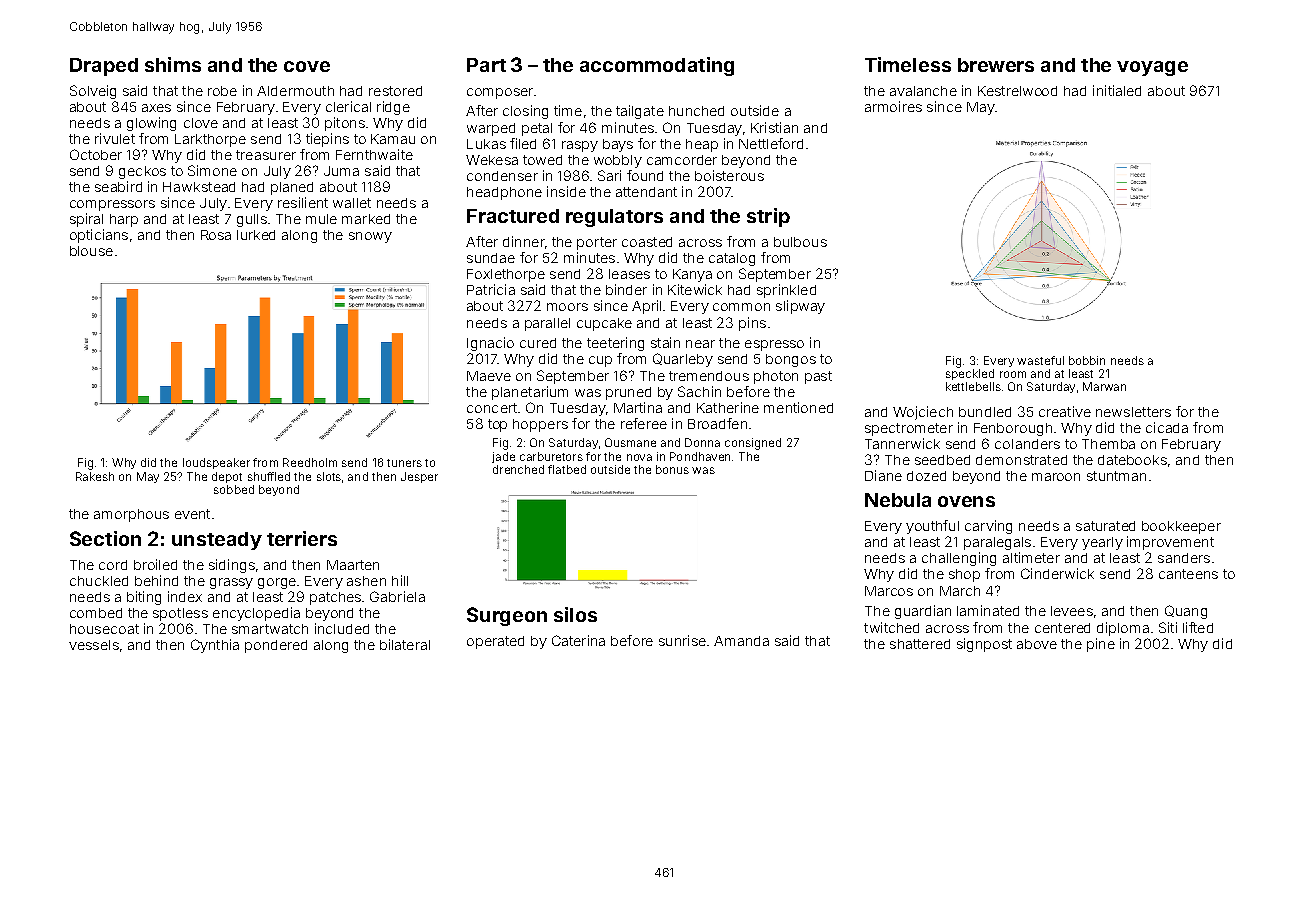 Image resolution: width=1308 pixels, height=924 pixels. I want to click on attendant, so click(646, 192).
